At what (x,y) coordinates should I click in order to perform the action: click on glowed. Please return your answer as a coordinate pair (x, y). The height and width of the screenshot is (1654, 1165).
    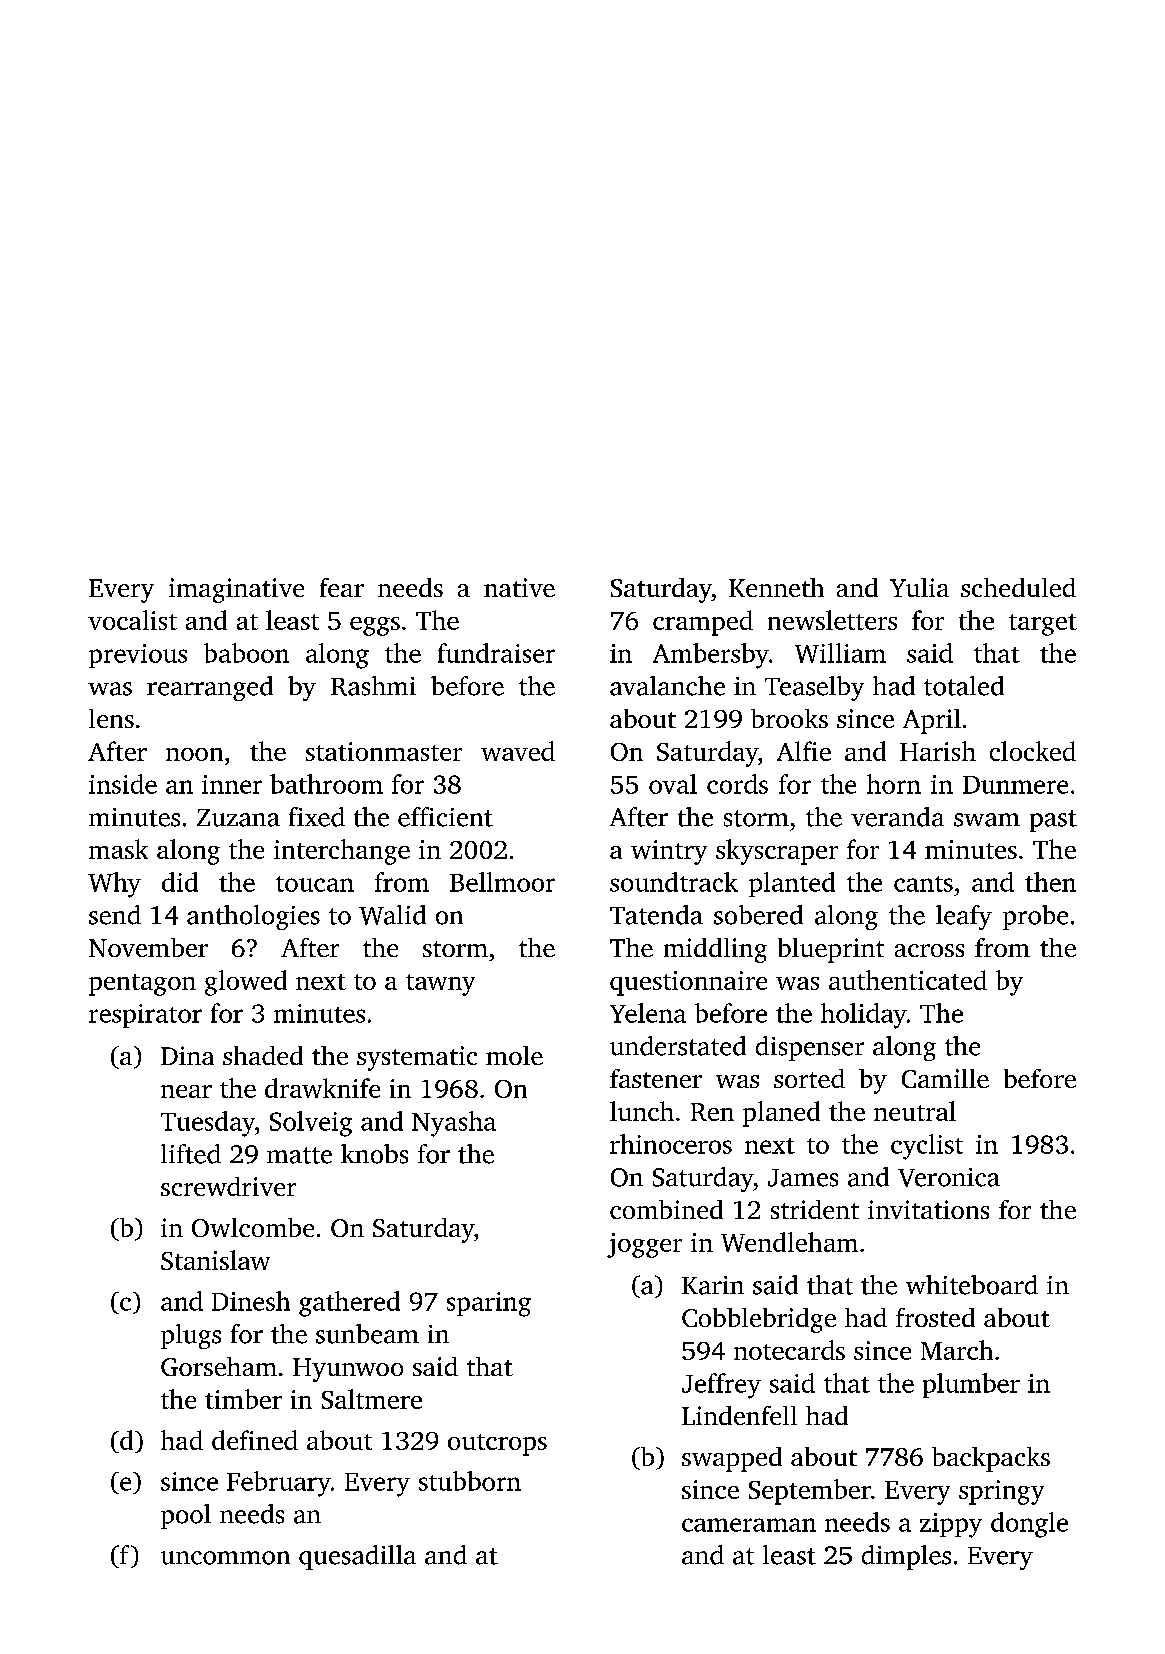
    Looking at the image, I should click on (246, 983).
